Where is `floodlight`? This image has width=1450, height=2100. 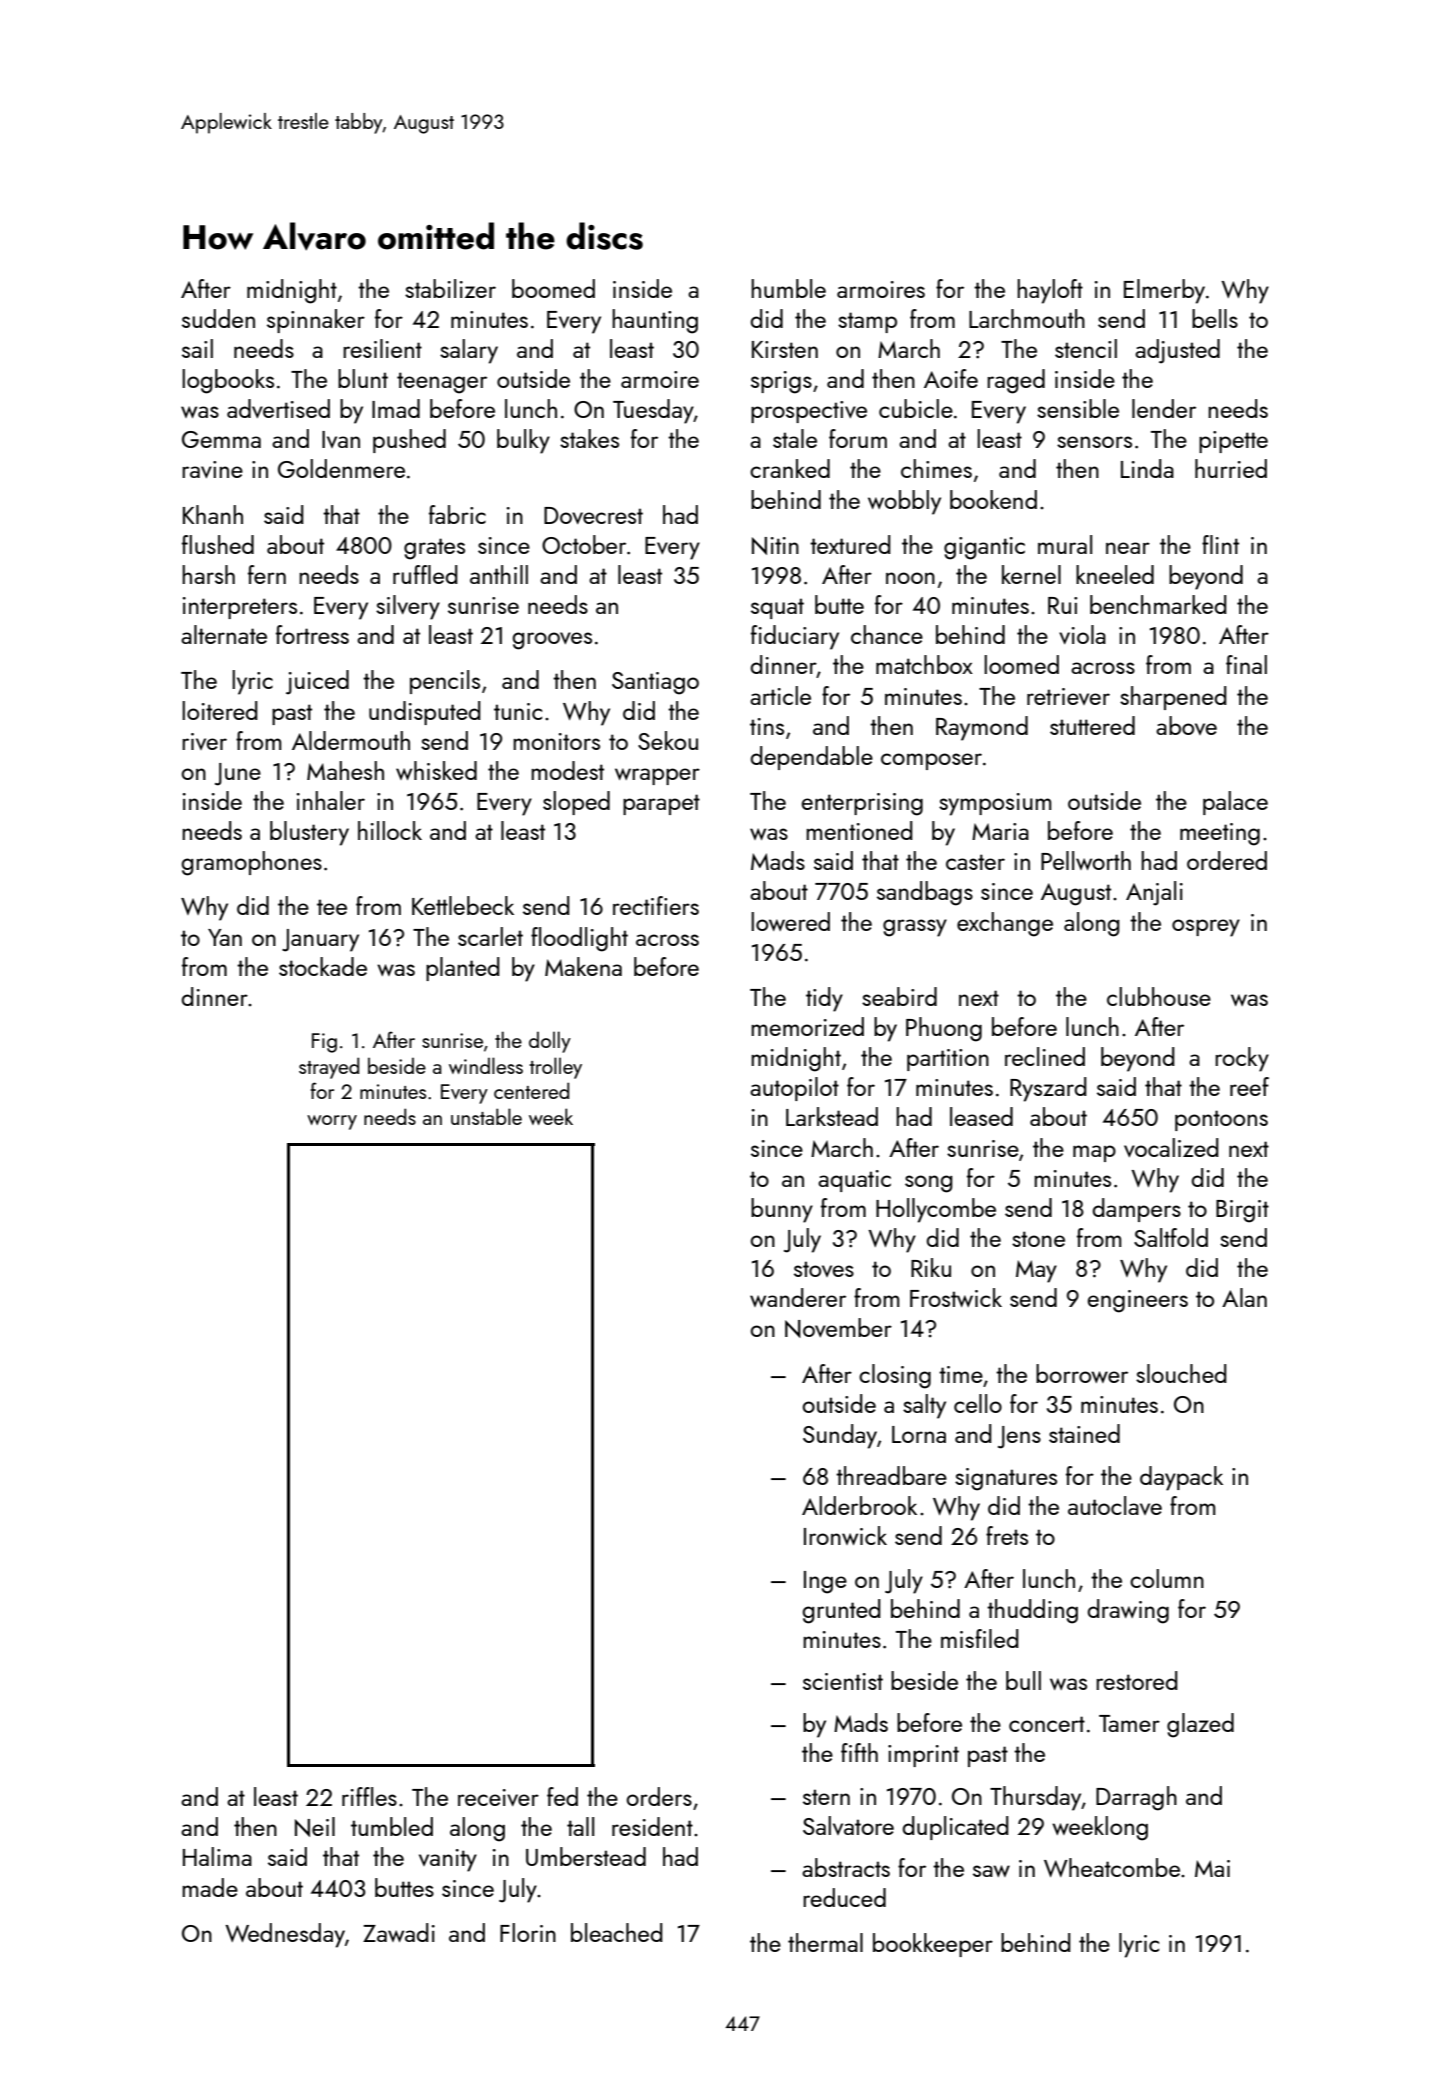
floodlight is located at coordinates (579, 939).
